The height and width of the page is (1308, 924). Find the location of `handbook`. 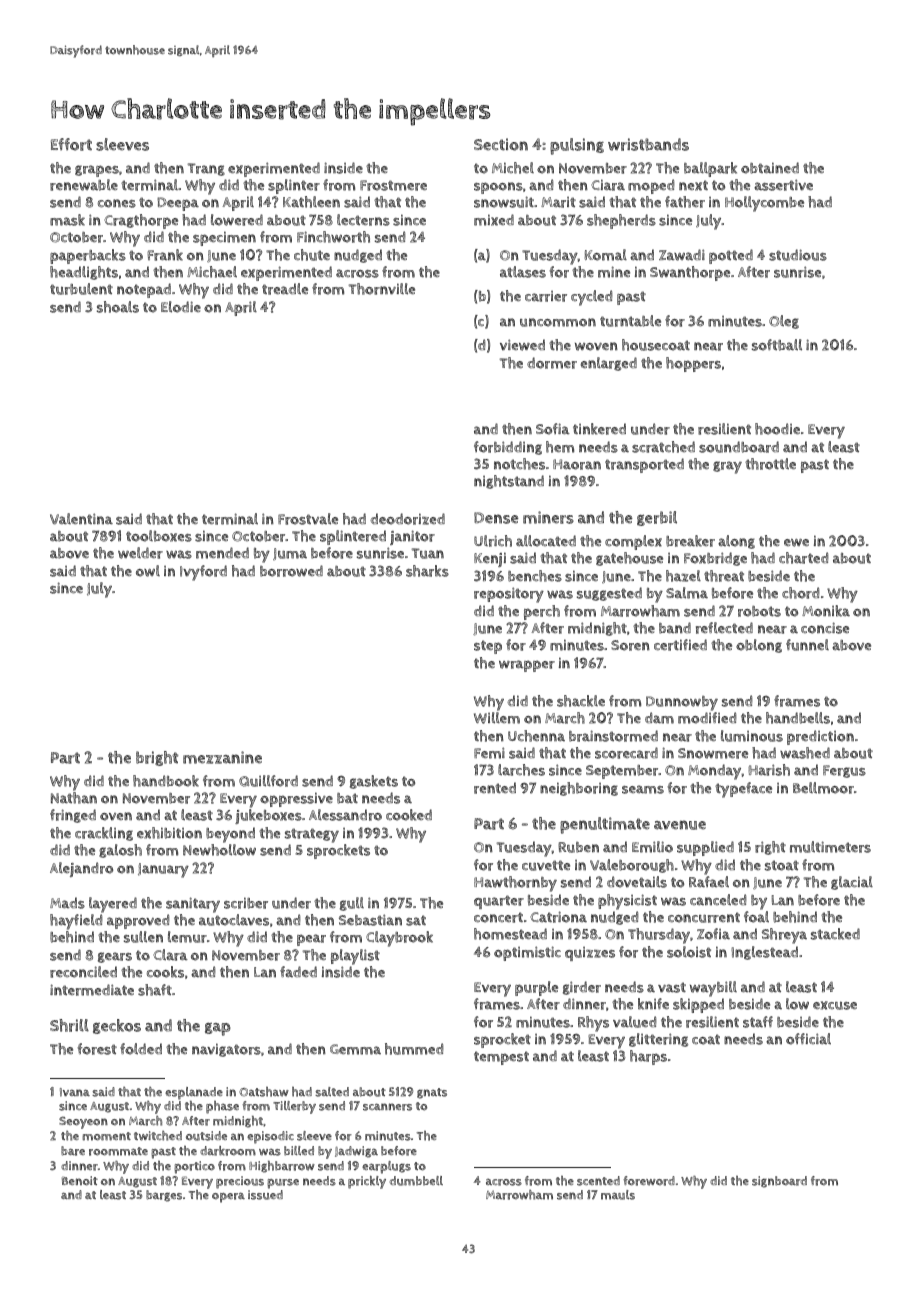

handbook is located at coordinates (166, 781).
